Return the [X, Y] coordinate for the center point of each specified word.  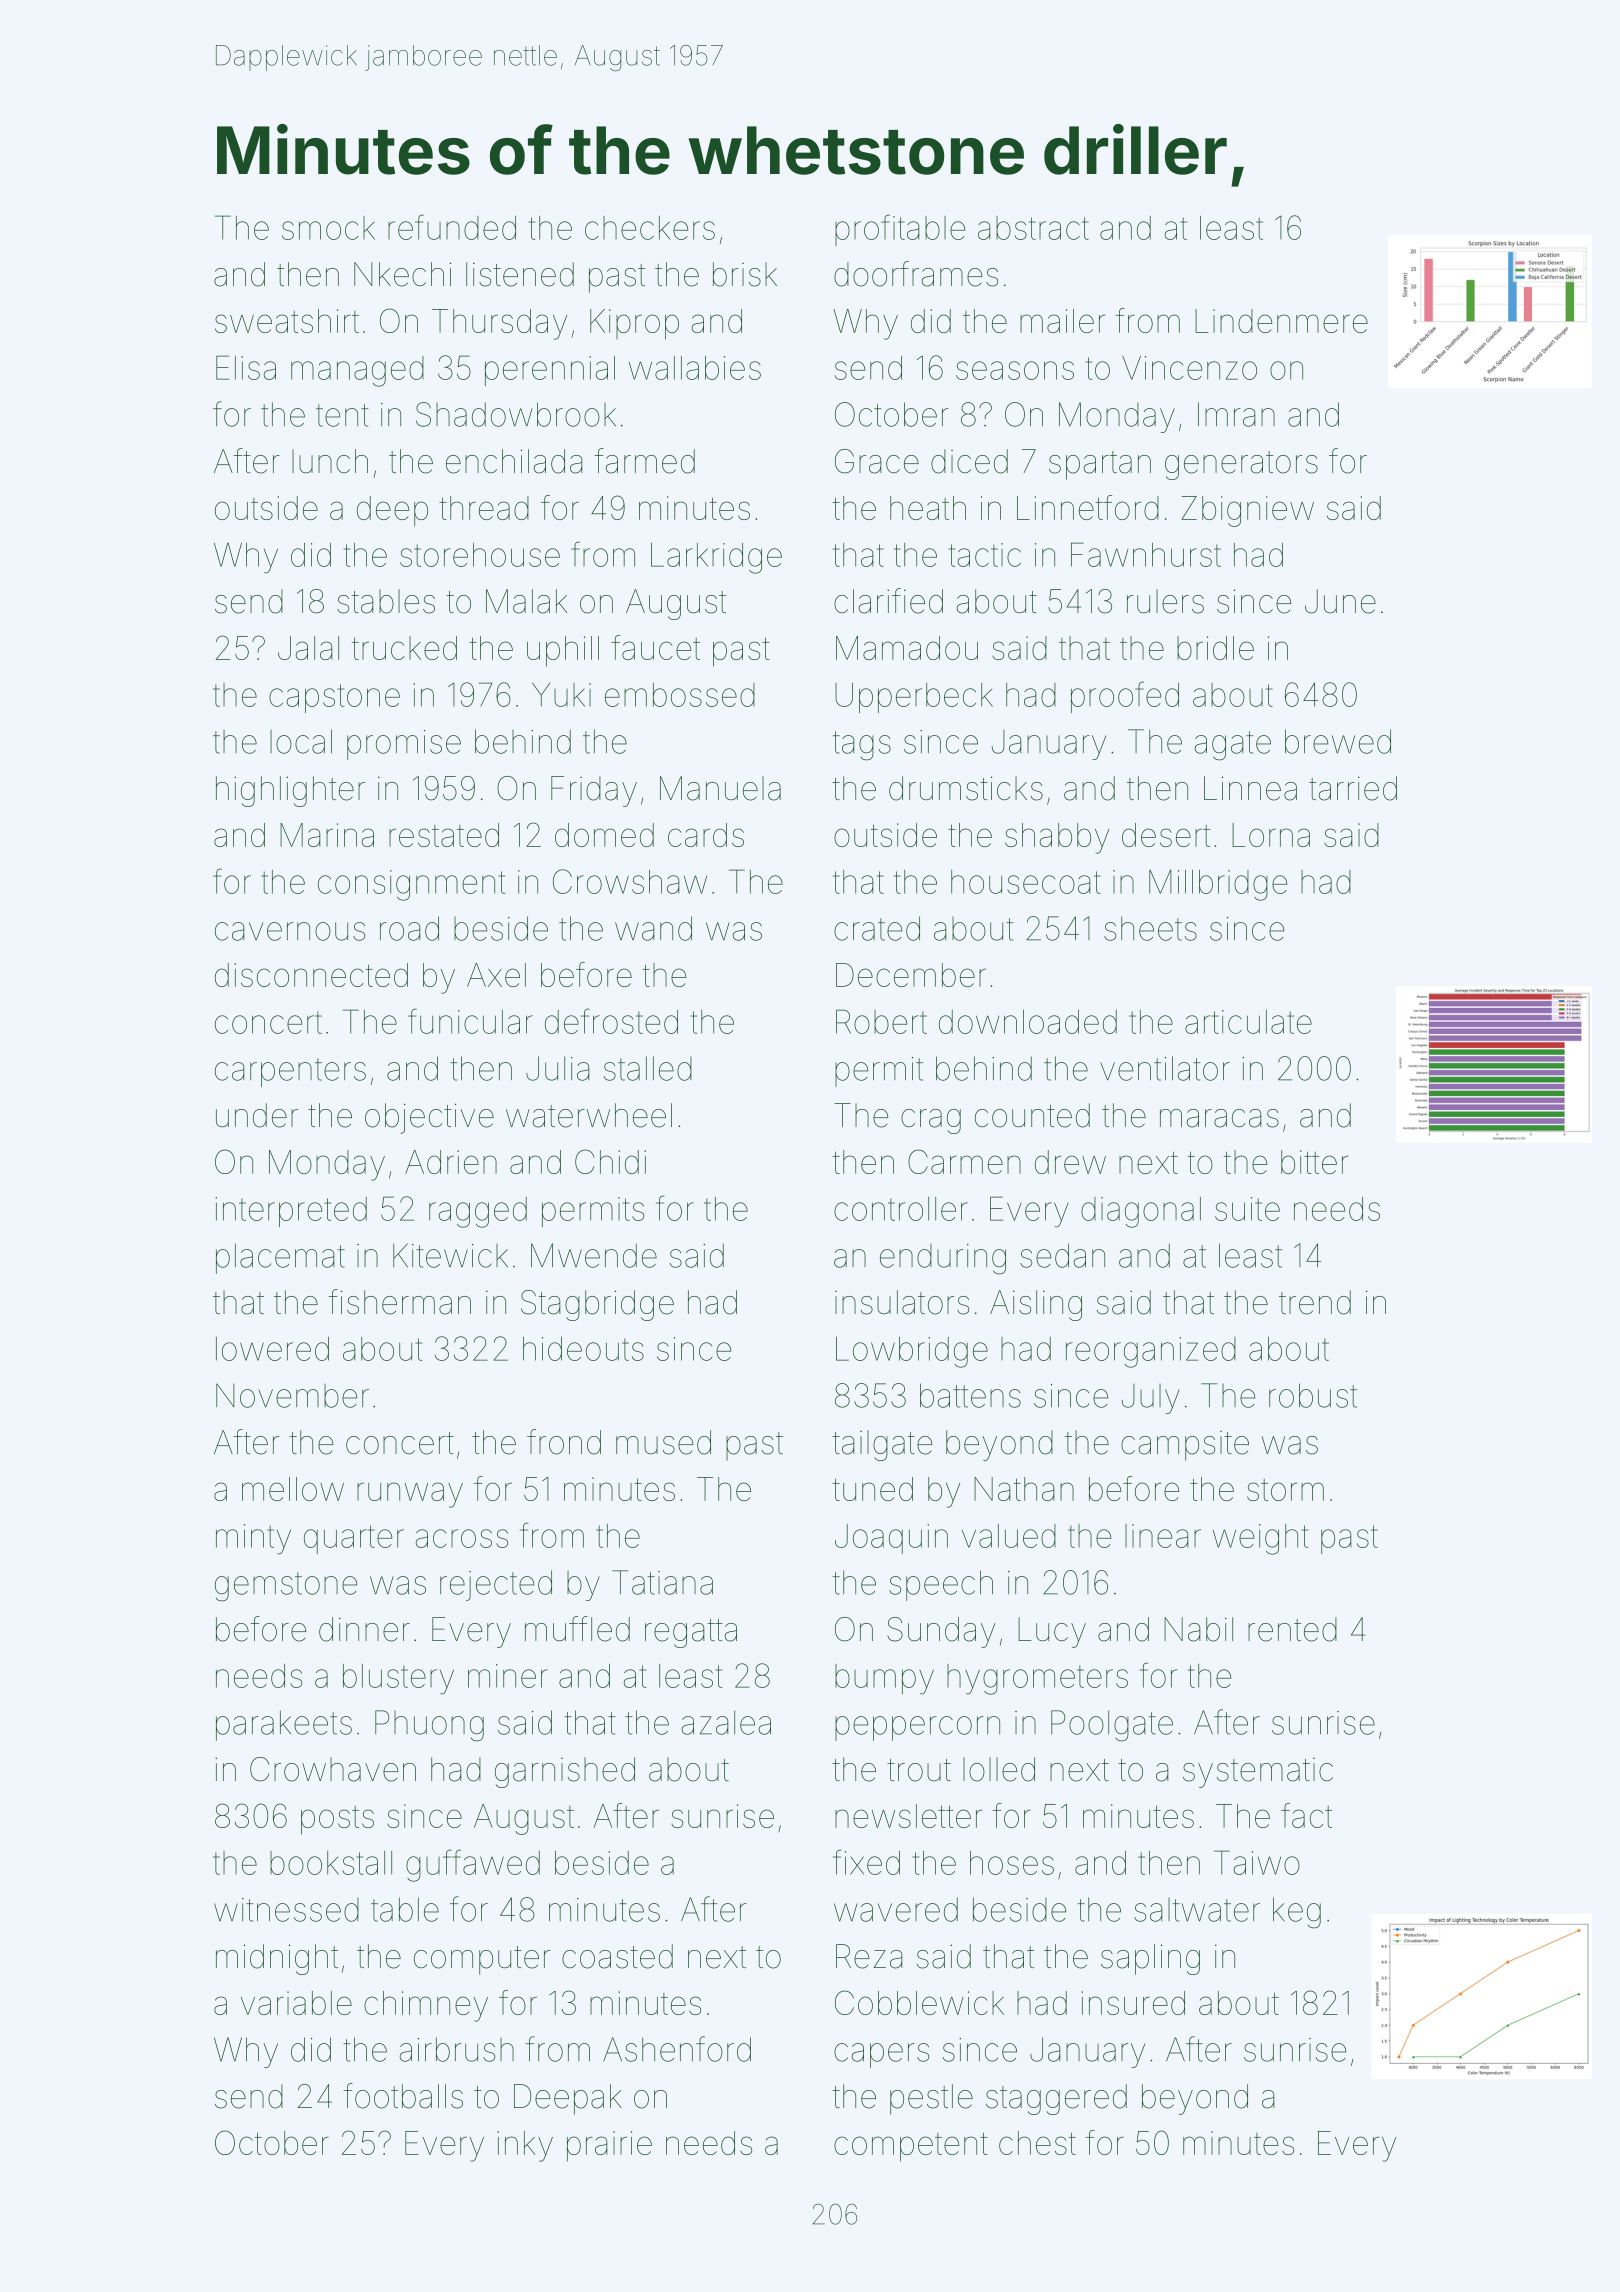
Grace [877, 461]
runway [410, 1495]
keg [1297, 1913]
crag [931, 1121]
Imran [1236, 414]
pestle [931, 2099]
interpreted [291, 1212]
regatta [691, 1633]
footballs [403, 2096]
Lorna [1271, 835]
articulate [1248, 1022]
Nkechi [402, 274]
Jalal [308, 648]
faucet [655, 647]
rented [1292, 1629]
